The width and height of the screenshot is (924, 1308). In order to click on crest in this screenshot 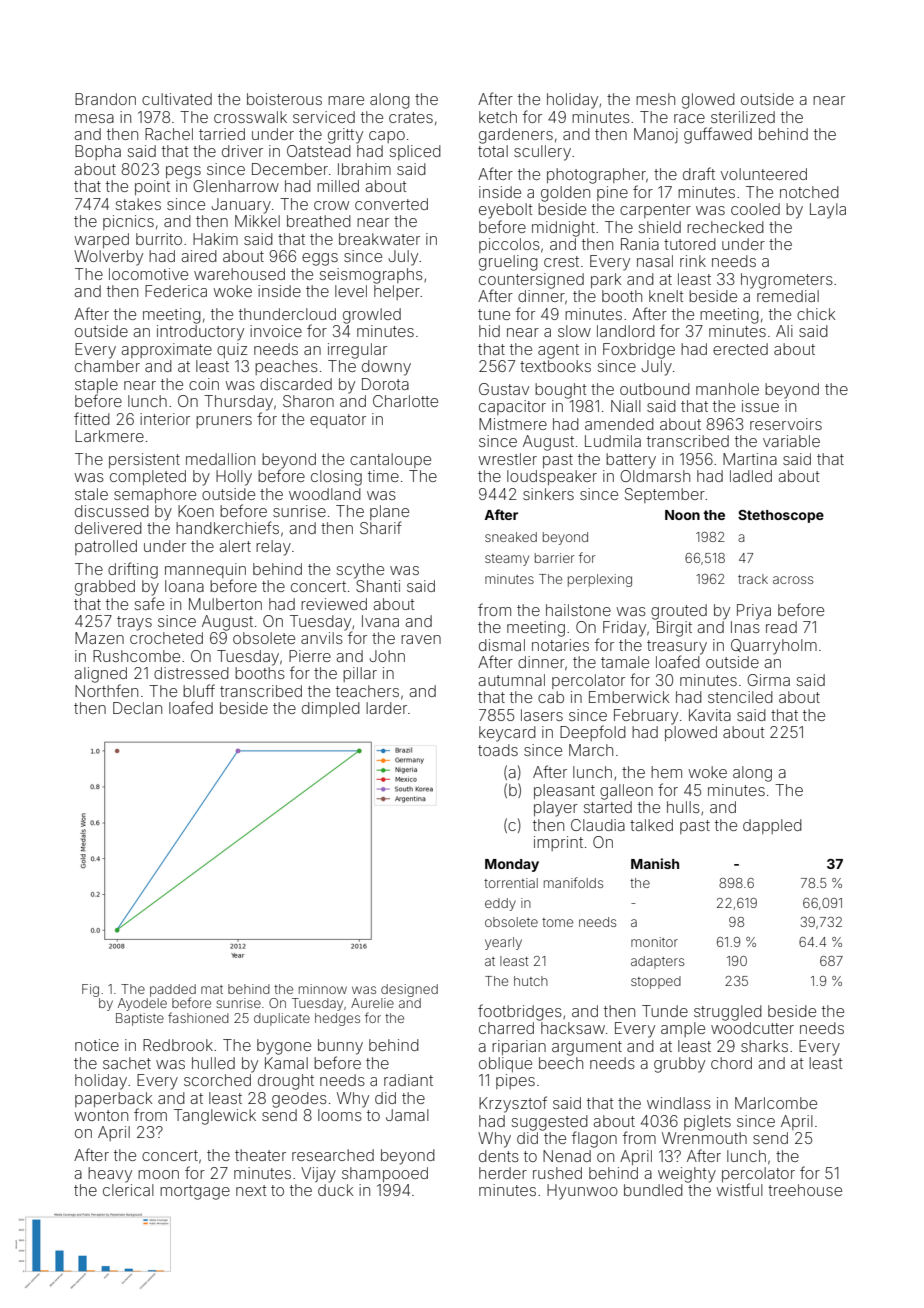, I will do `click(561, 261)`.
